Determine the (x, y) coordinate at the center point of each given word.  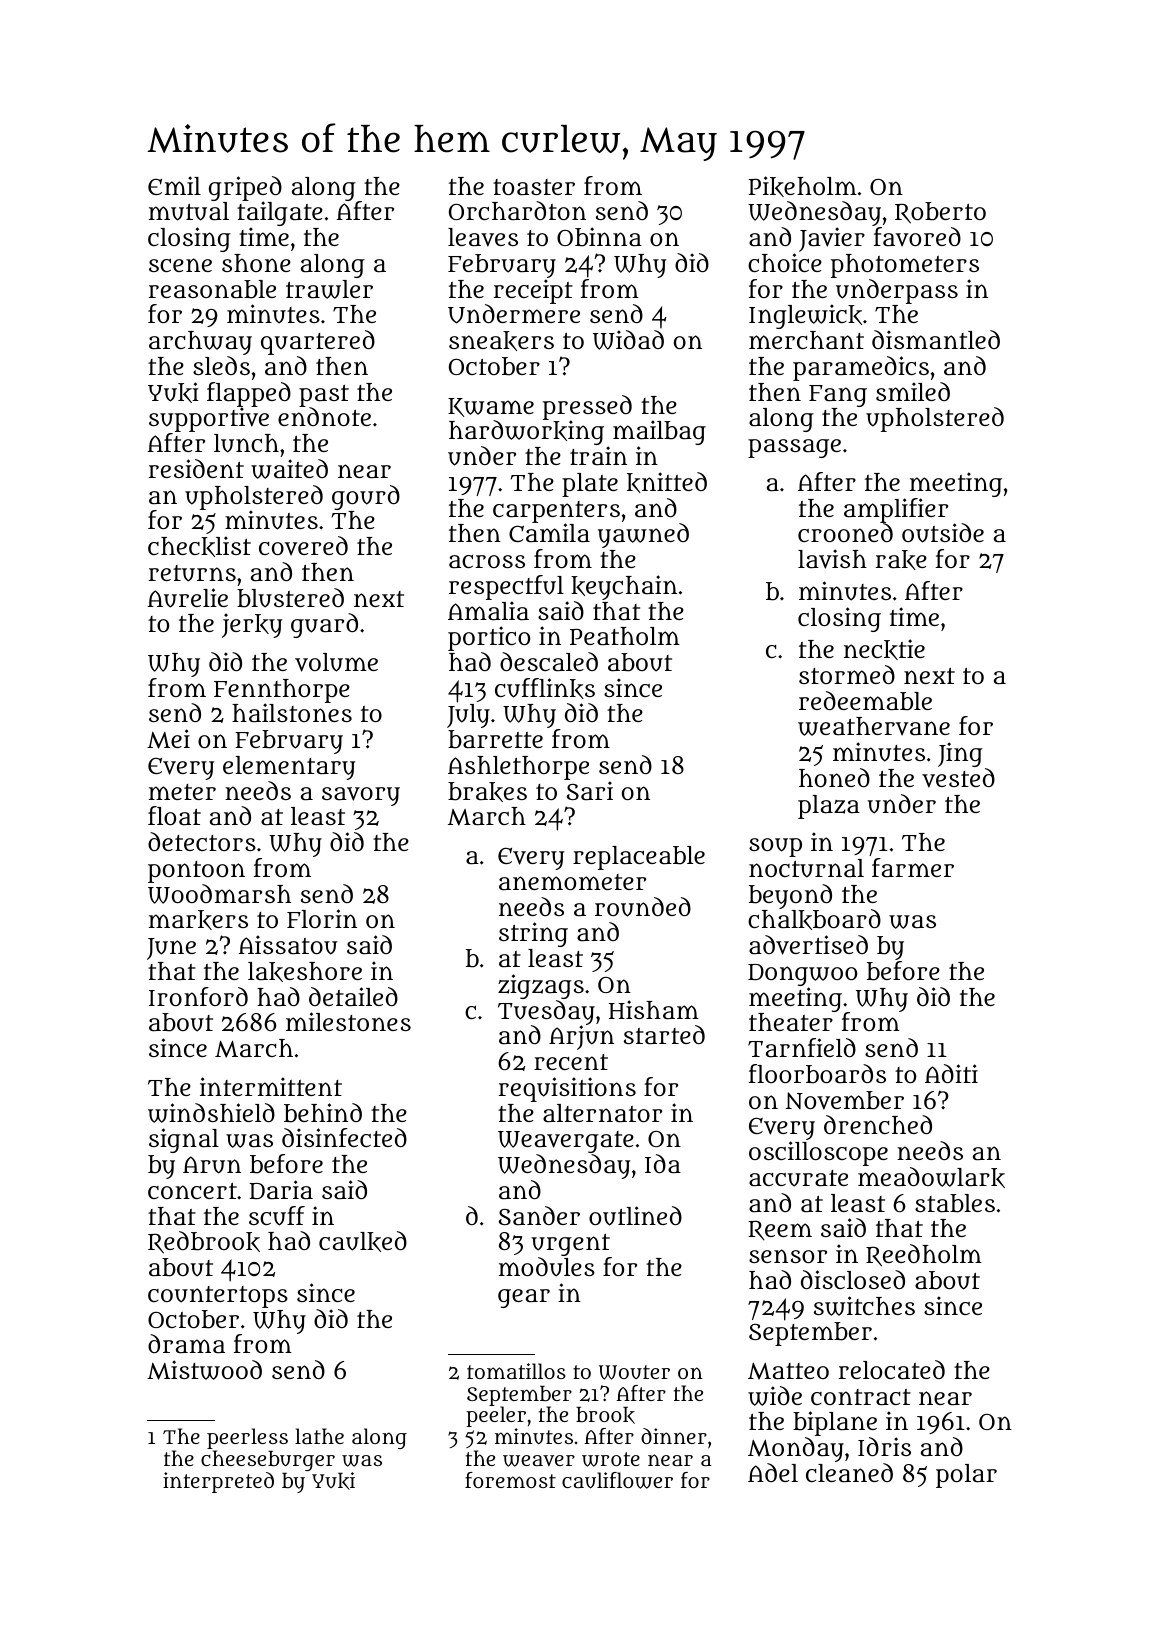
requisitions (567, 1089)
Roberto (940, 213)
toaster (534, 187)
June (171, 949)
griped (245, 189)
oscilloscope (818, 1154)
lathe (319, 1436)
